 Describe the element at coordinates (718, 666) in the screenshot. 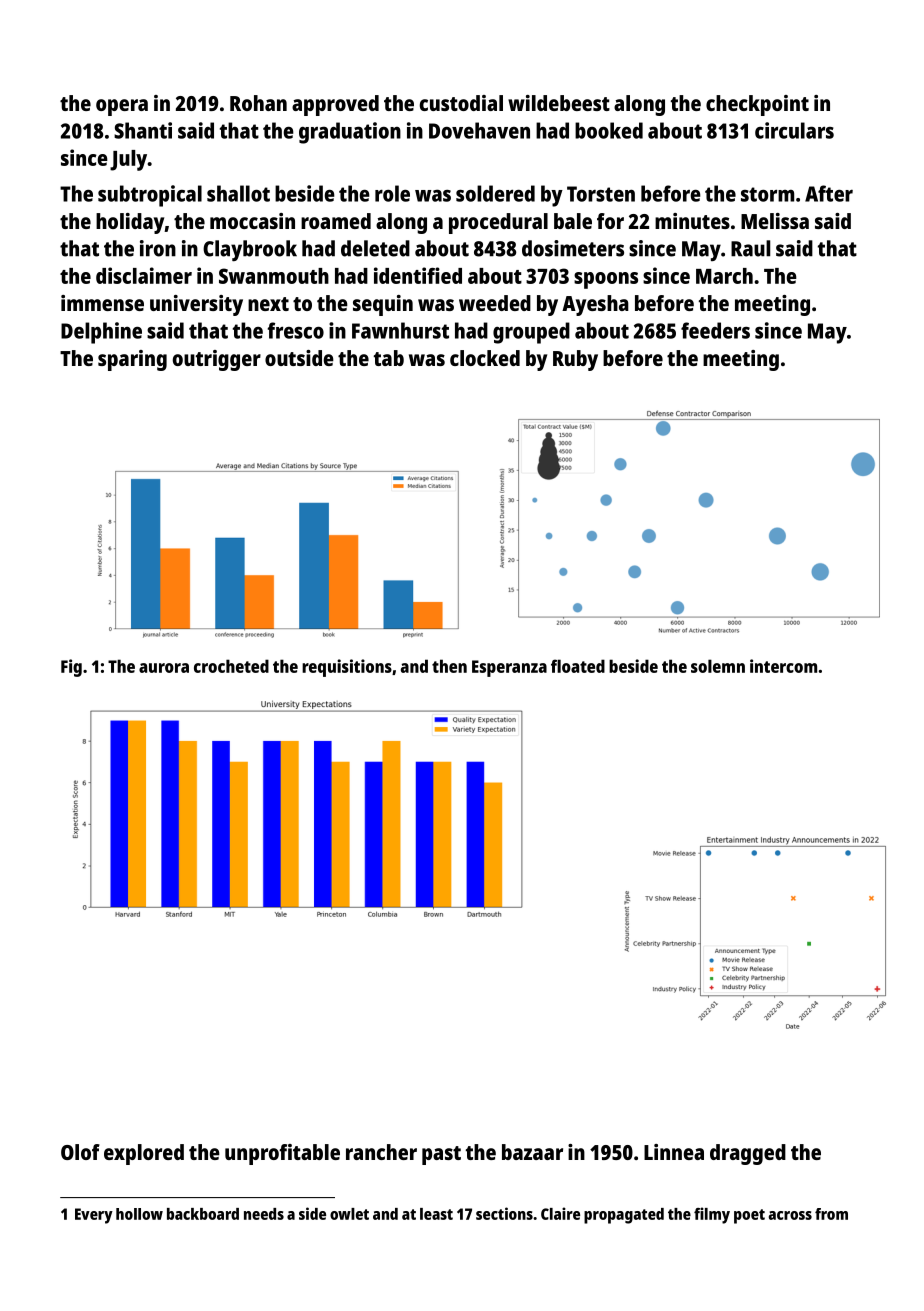

I see `solemn` at that location.
